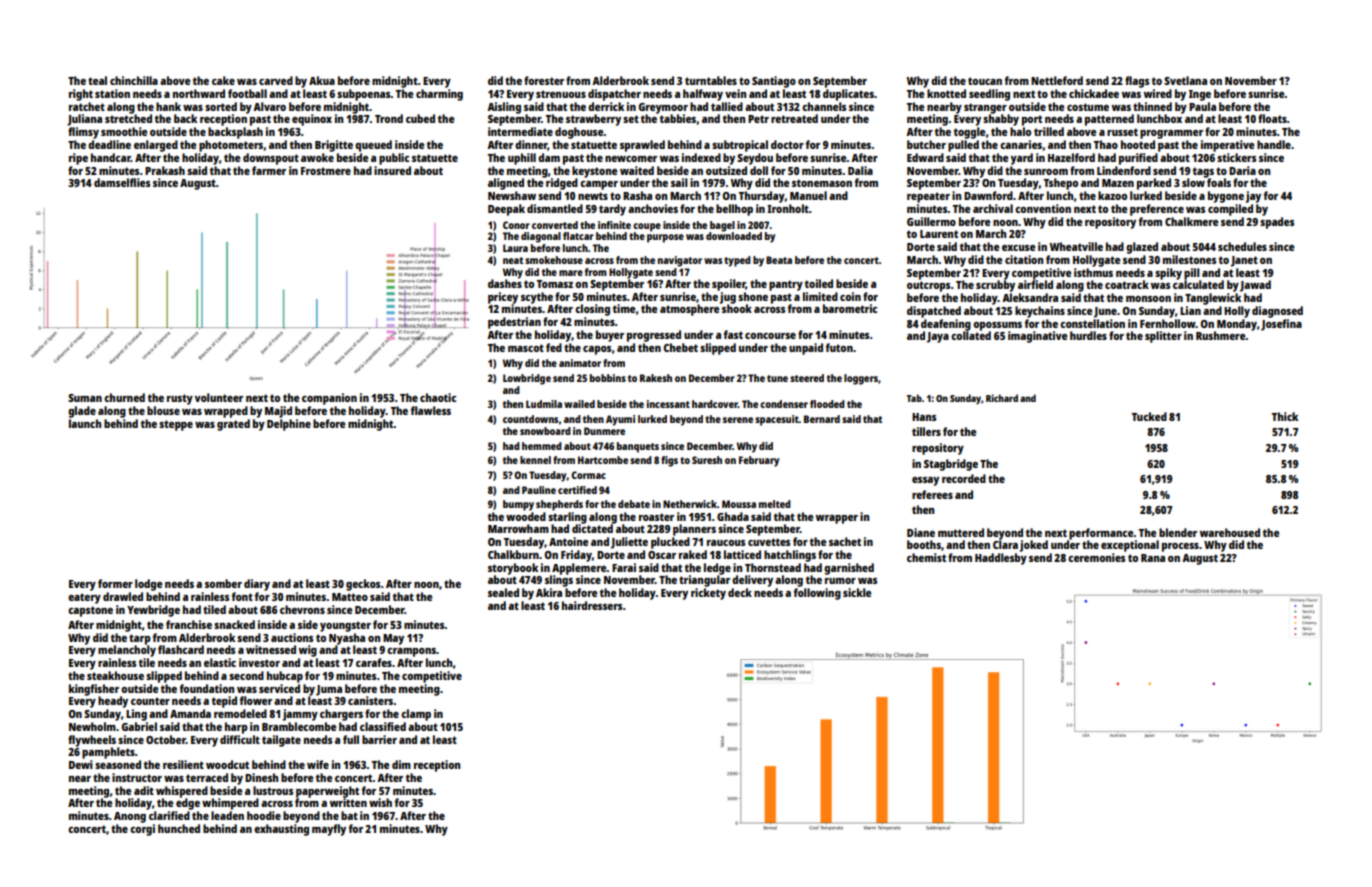 This image has height=887, width=1372. I want to click on teal, so click(97, 80).
